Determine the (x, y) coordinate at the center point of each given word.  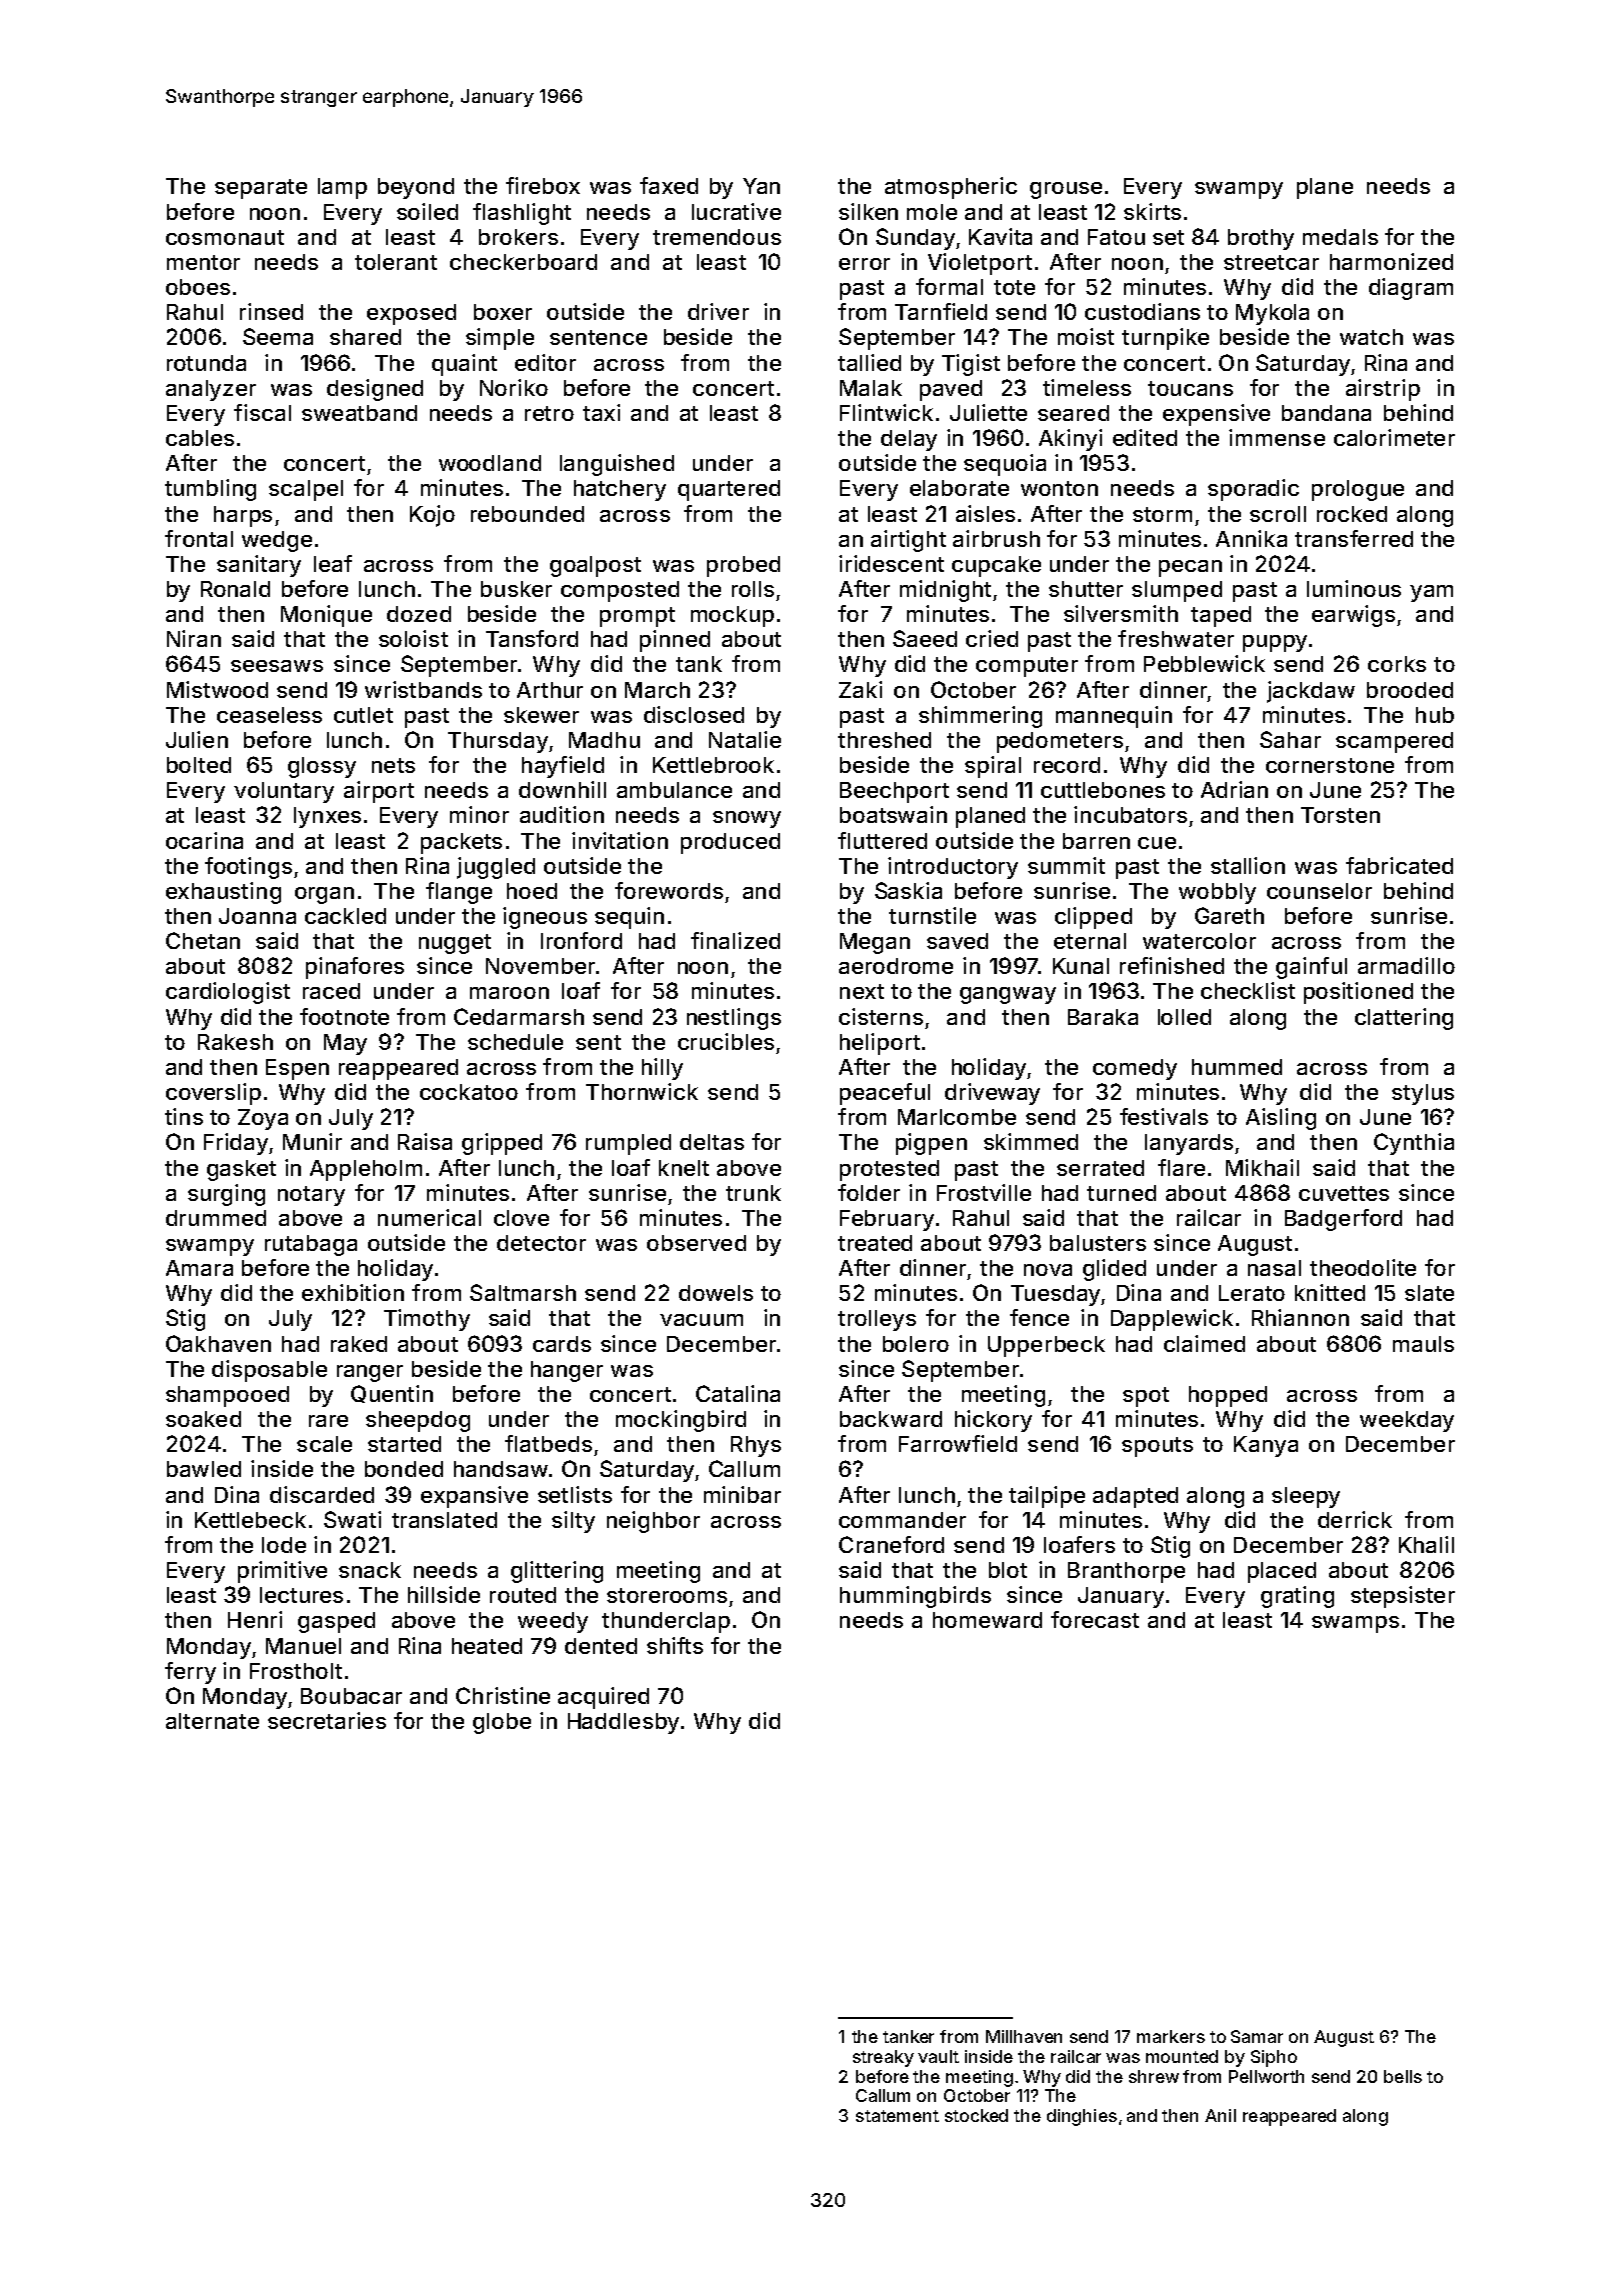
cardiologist (228, 993)
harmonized (1391, 261)
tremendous (717, 237)
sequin (629, 918)
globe (502, 1723)
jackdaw (1311, 692)
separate (261, 189)
